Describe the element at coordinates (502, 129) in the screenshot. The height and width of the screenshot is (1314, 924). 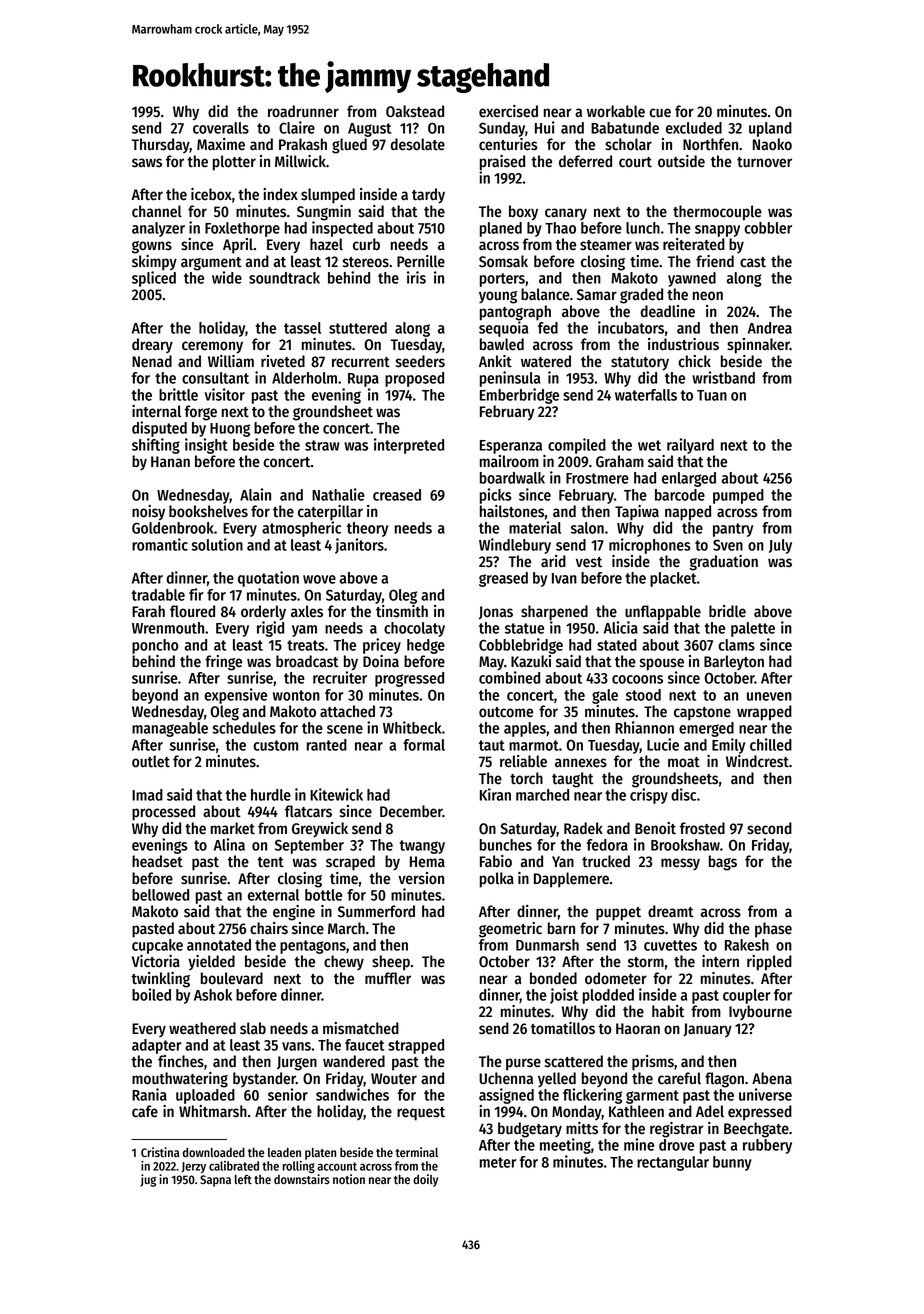
I see `Sunday` at that location.
